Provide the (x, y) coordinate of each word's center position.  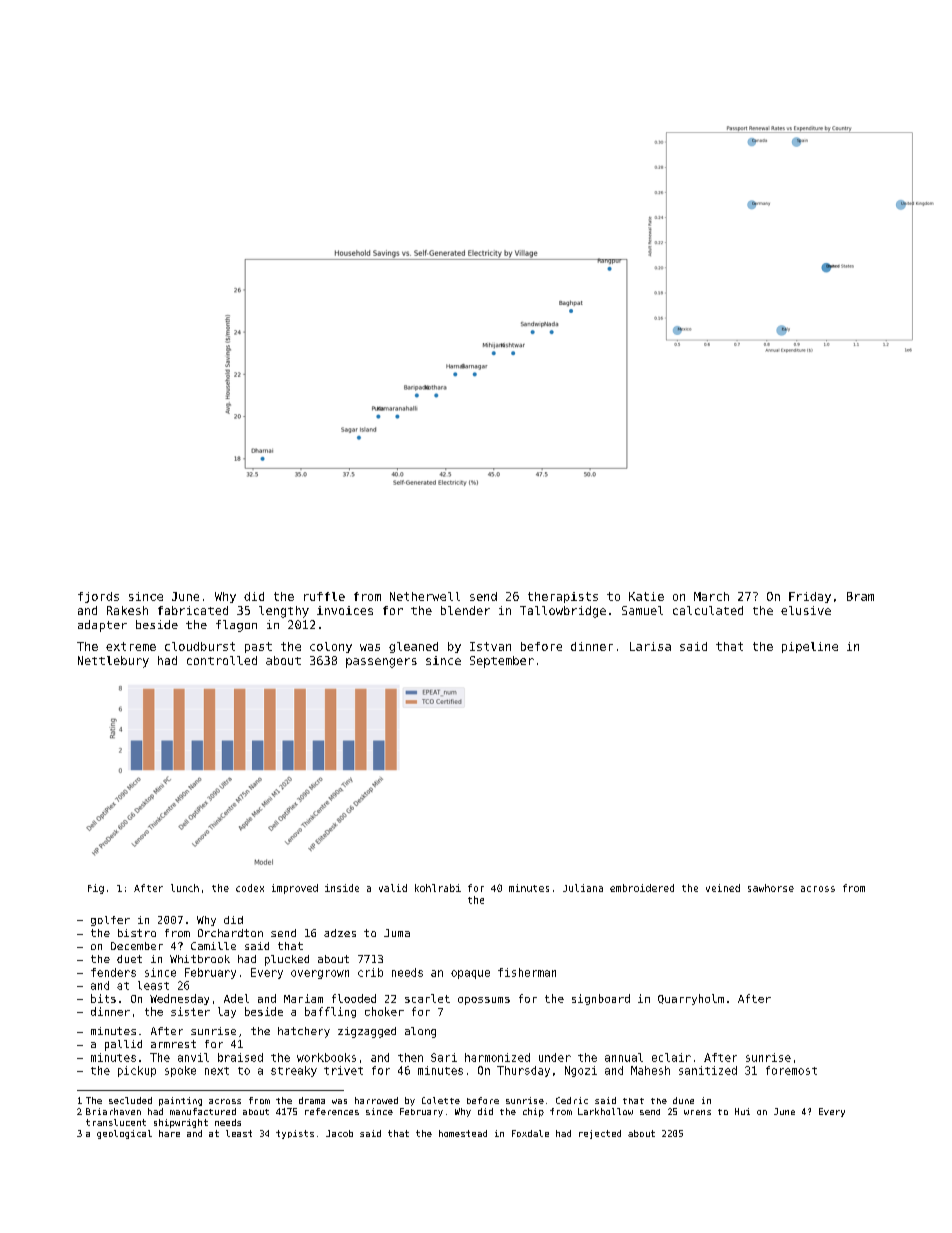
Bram (860, 596)
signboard (601, 999)
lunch (185, 888)
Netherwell (425, 596)
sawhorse (771, 888)
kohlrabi (438, 888)
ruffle (324, 596)
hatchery (304, 1032)
